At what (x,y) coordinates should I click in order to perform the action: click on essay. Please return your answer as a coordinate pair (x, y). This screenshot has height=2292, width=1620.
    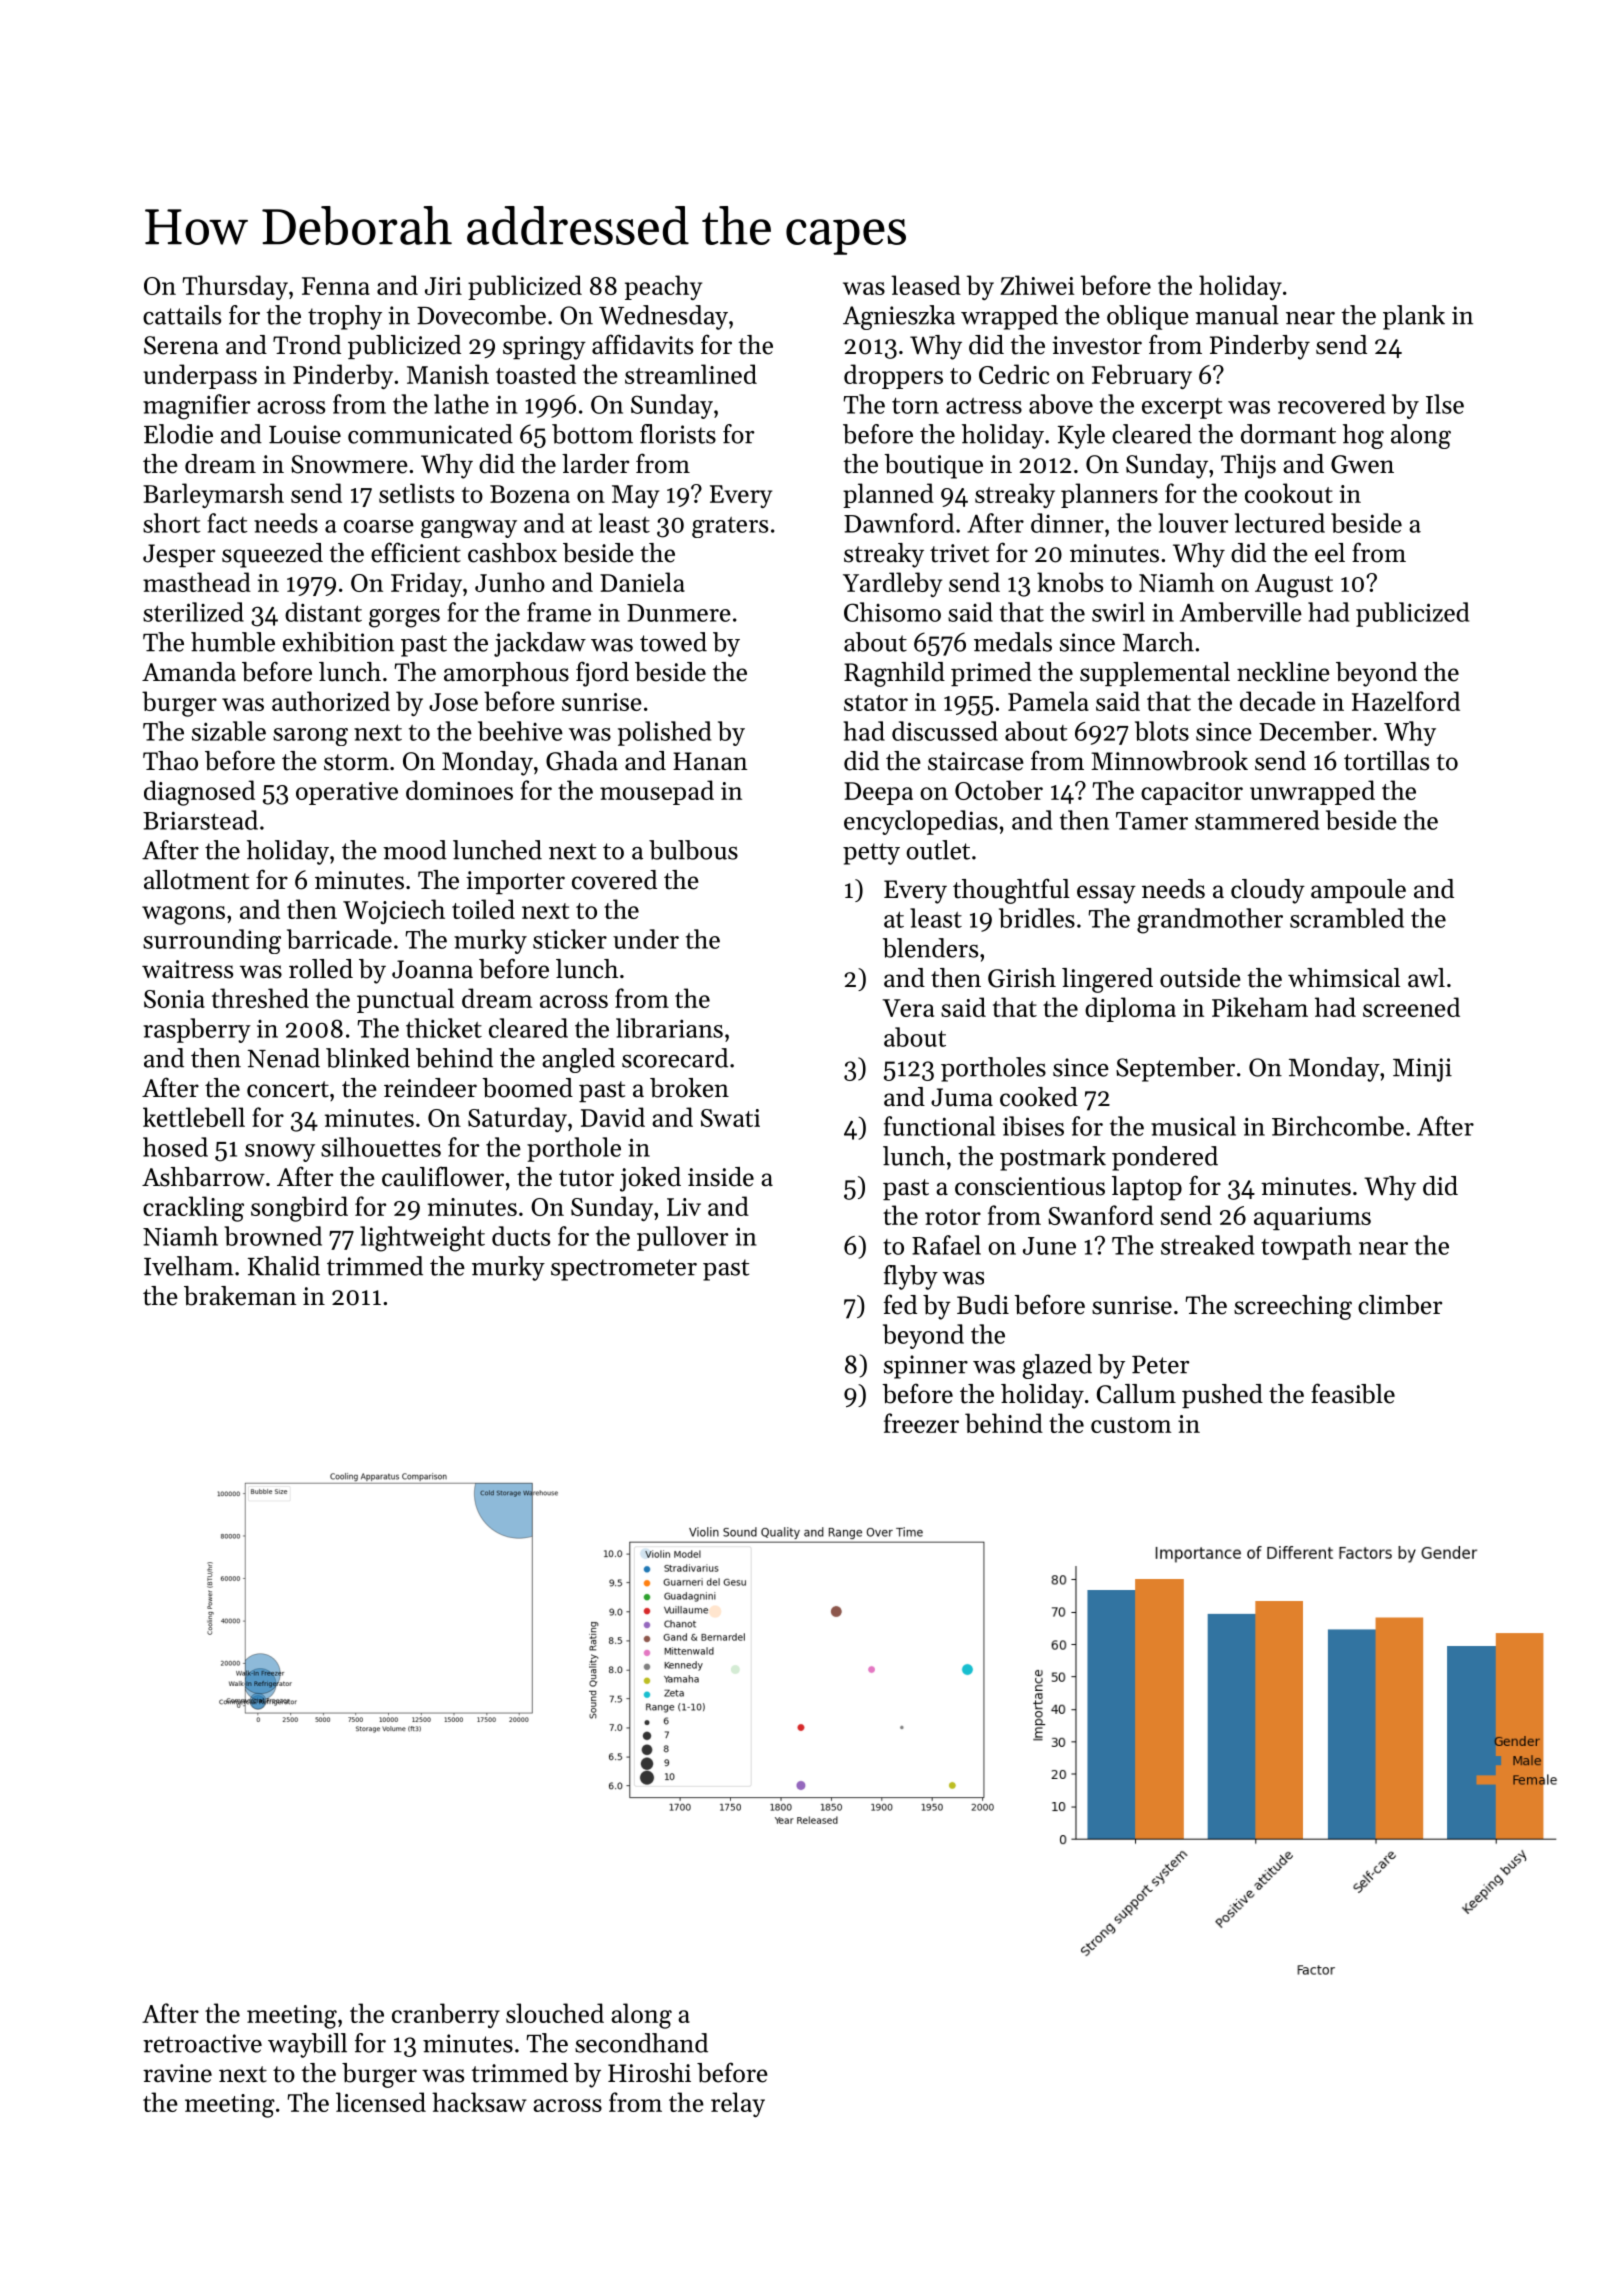
    Looking at the image, I should click on (1106, 894).
